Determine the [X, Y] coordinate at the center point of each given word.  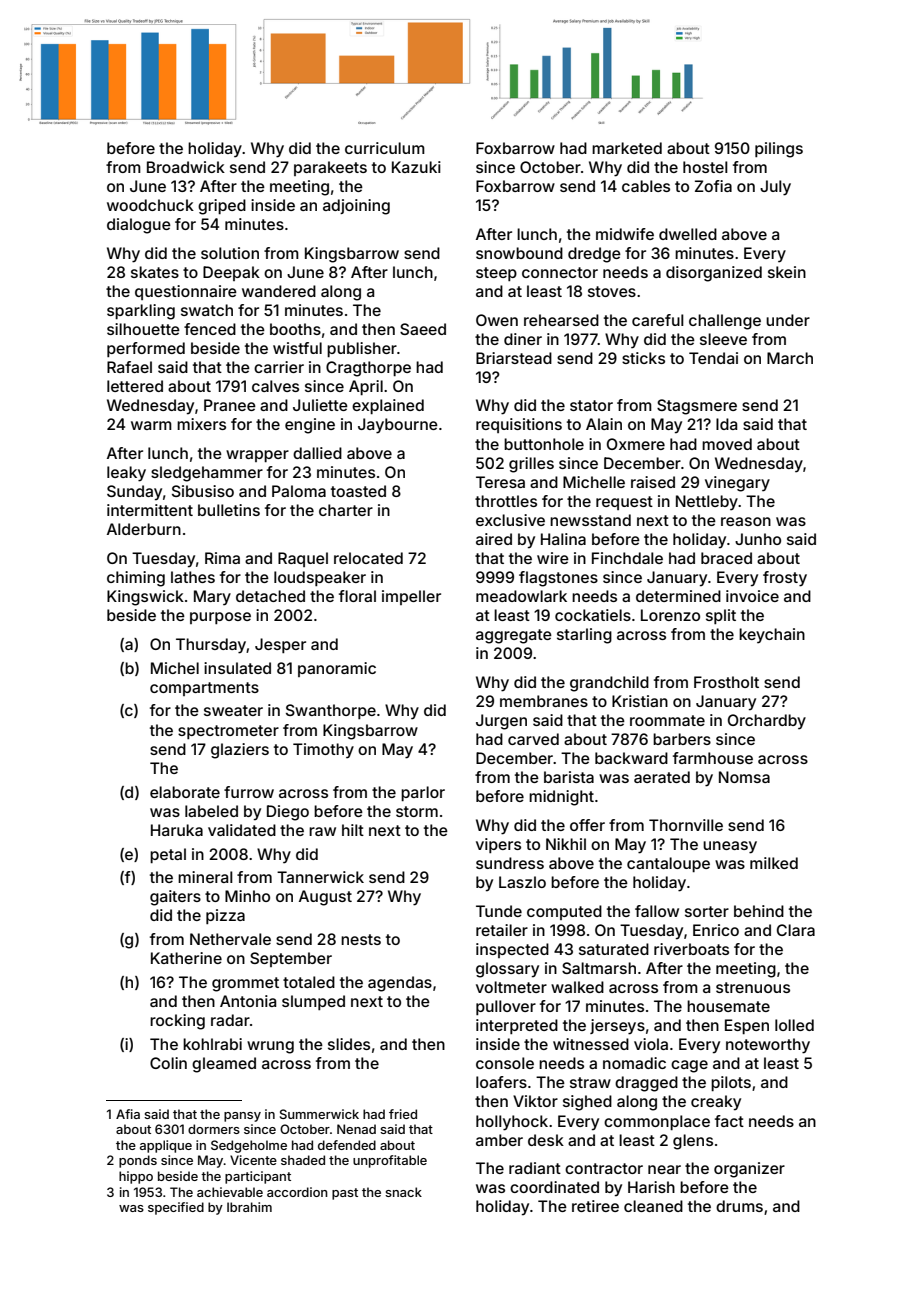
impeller [411, 597]
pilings [779, 150]
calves [275, 386]
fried [403, 1114]
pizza [225, 916]
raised [653, 482]
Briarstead [514, 358]
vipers [498, 845]
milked [774, 863]
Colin [168, 1063]
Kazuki [416, 167]
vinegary [737, 484]
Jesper [280, 645]
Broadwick [186, 167]
